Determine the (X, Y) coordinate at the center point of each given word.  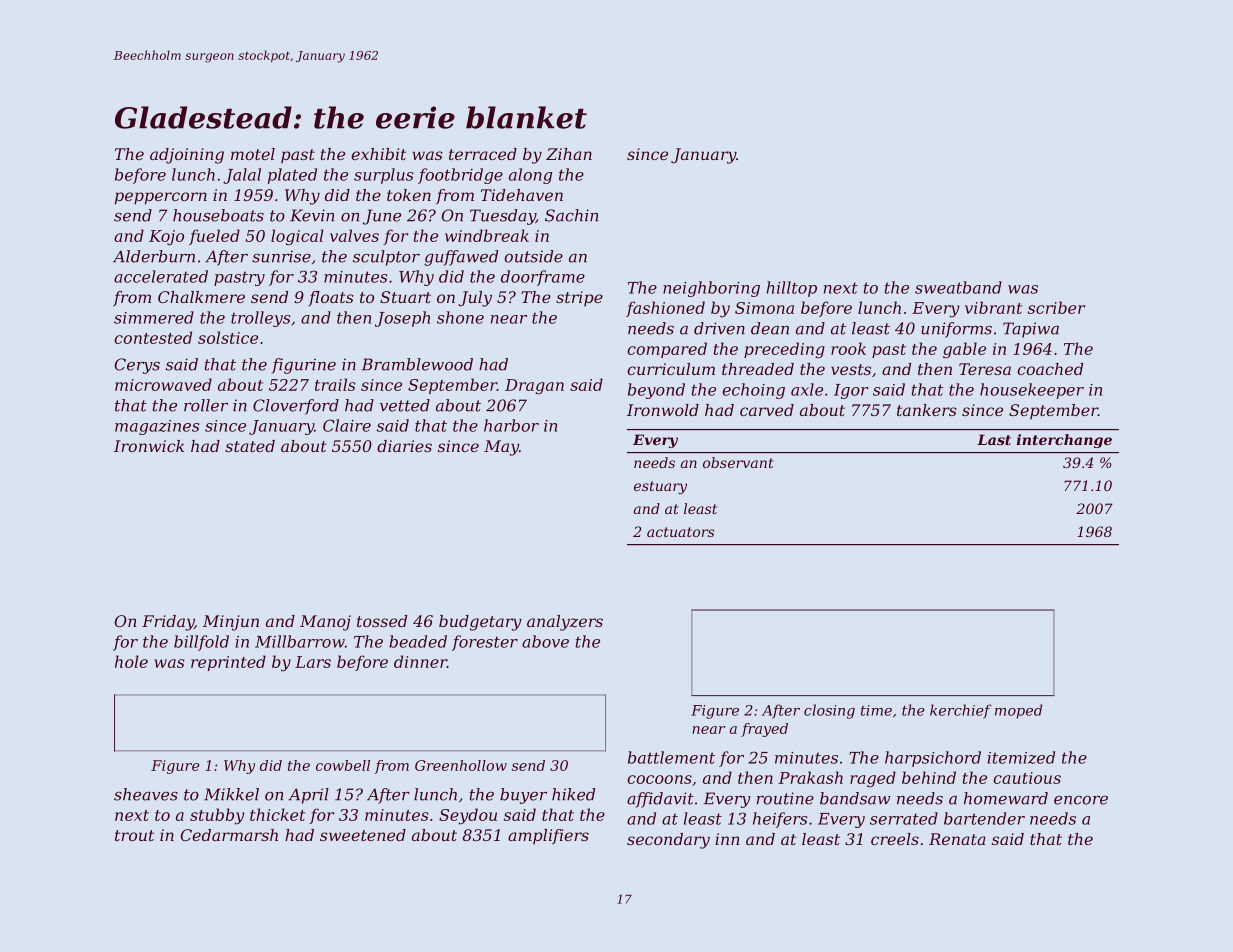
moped (1018, 711)
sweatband (958, 287)
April (308, 796)
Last (994, 439)
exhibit (378, 154)
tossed (382, 621)
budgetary (480, 623)
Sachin (571, 215)
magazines (157, 427)
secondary (668, 841)
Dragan (534, 387)
